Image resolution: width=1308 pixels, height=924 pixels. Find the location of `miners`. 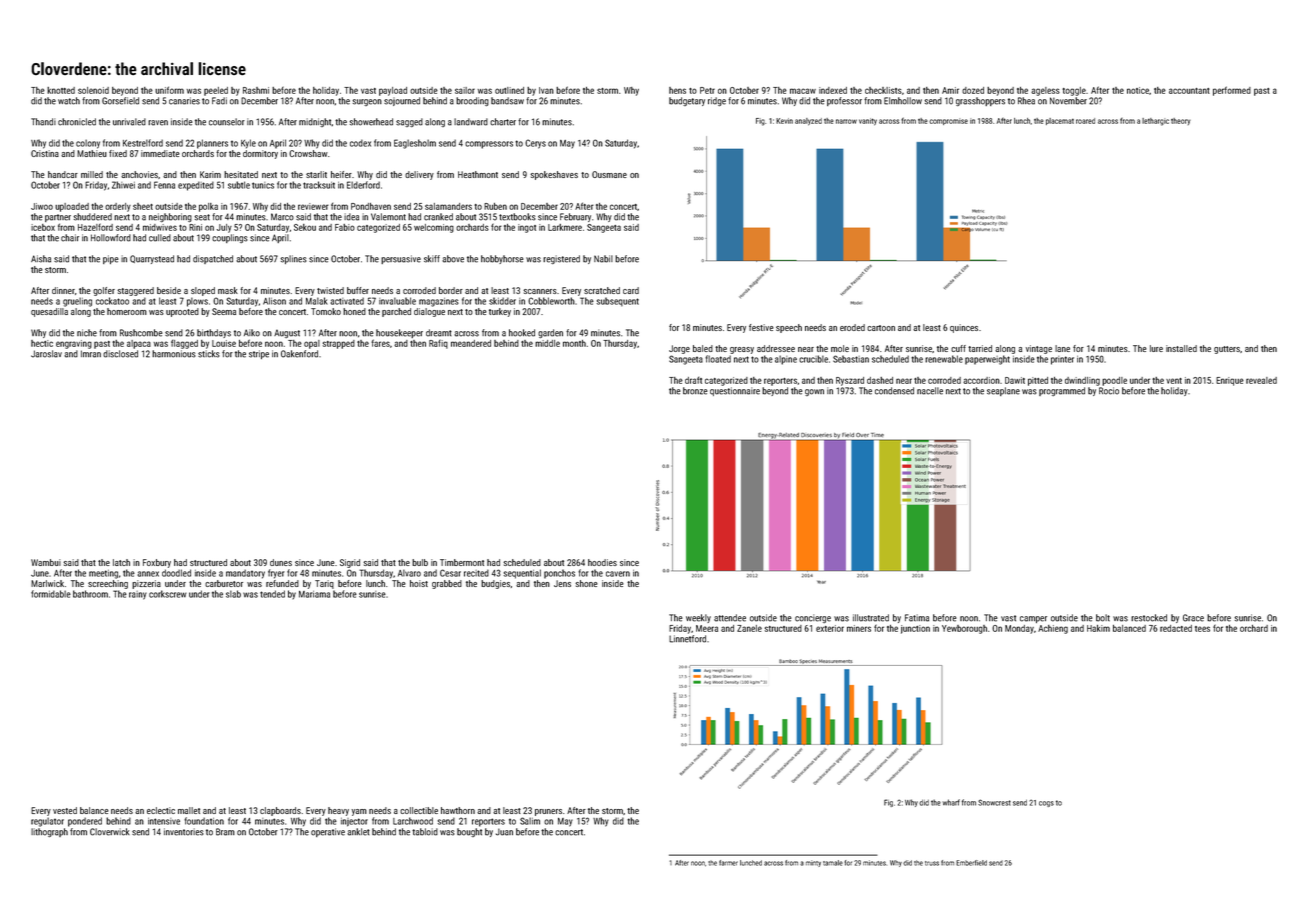

miners is located at coordinates (859, 628).
